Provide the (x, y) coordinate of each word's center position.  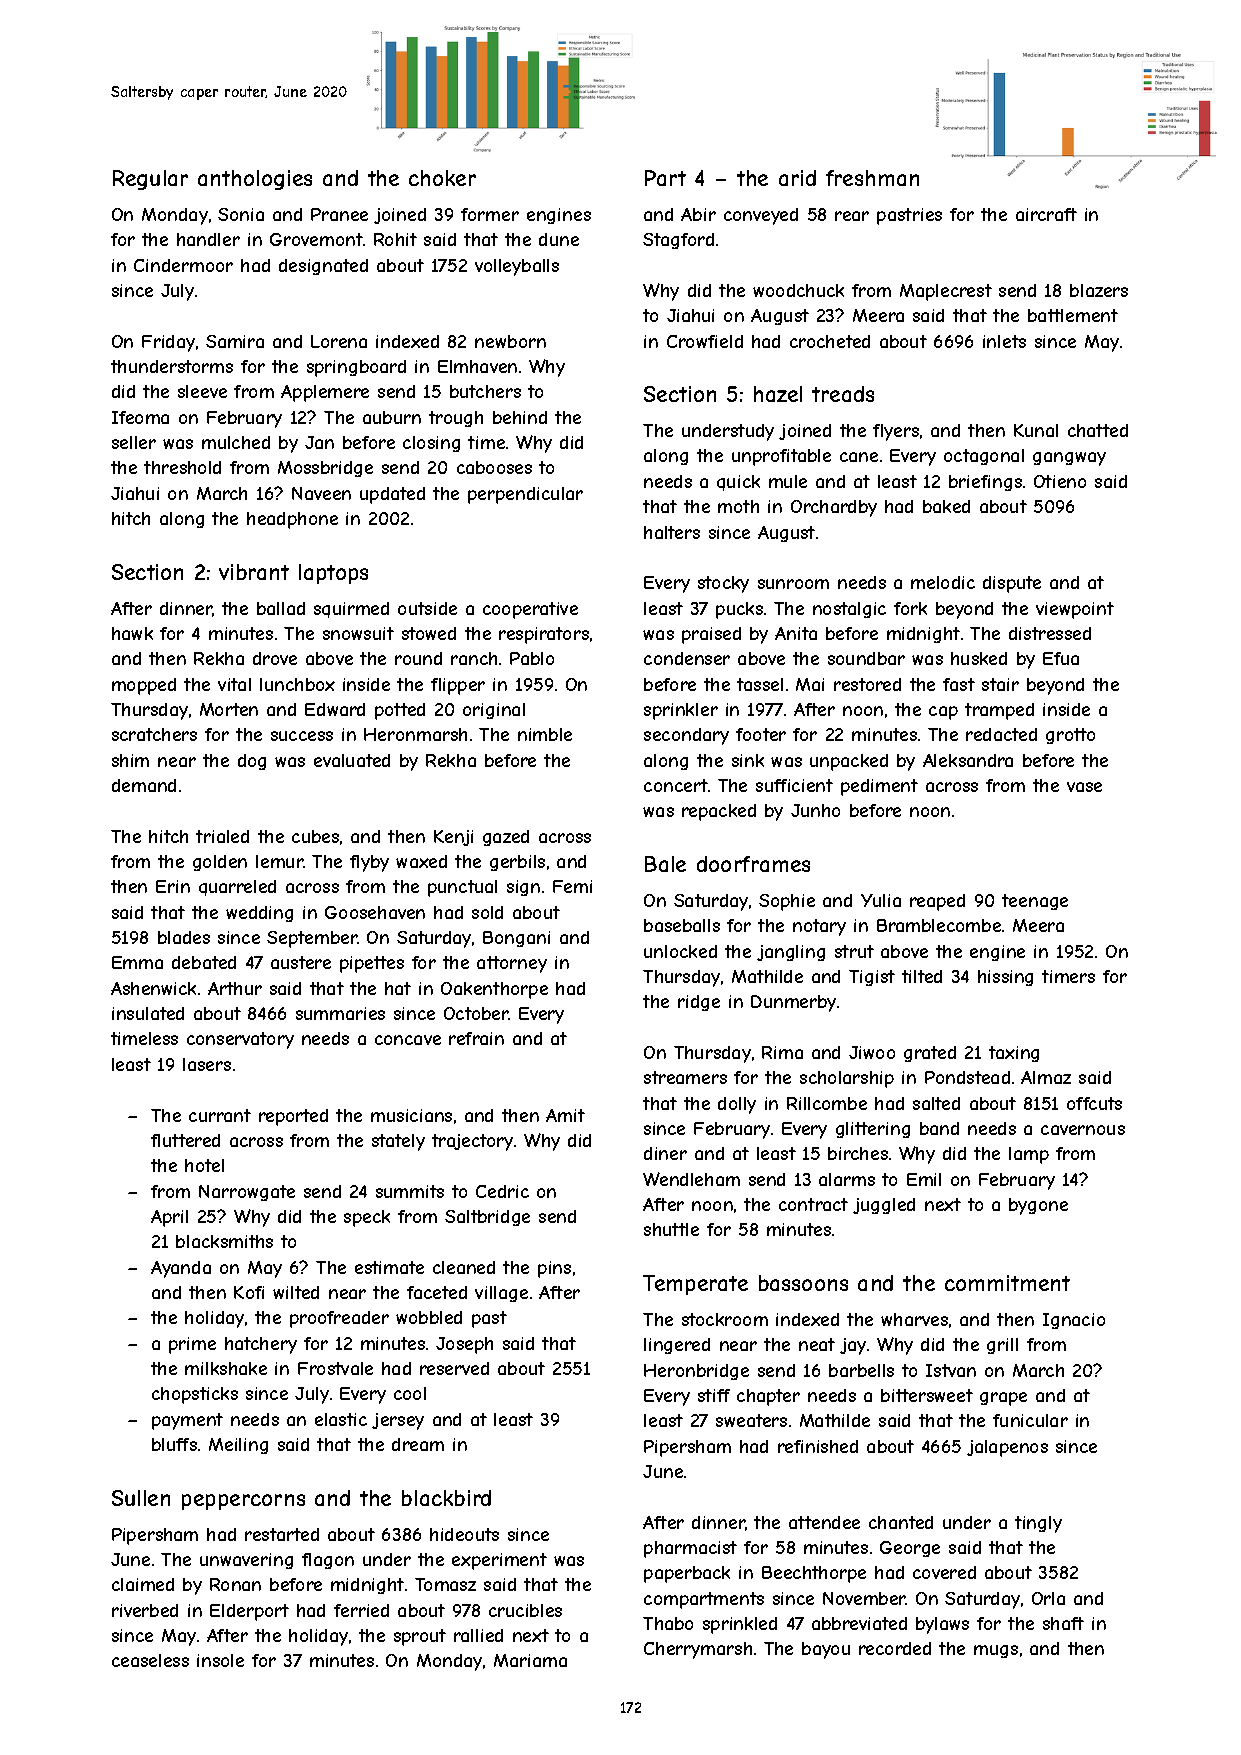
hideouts (464, 1534)
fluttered (185, 1140)
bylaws (942, 1625)
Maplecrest (946, 292)
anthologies (255, 180)
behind (520, 417)
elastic (341, 1419)
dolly (737, 1105)
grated (930, 1054)
